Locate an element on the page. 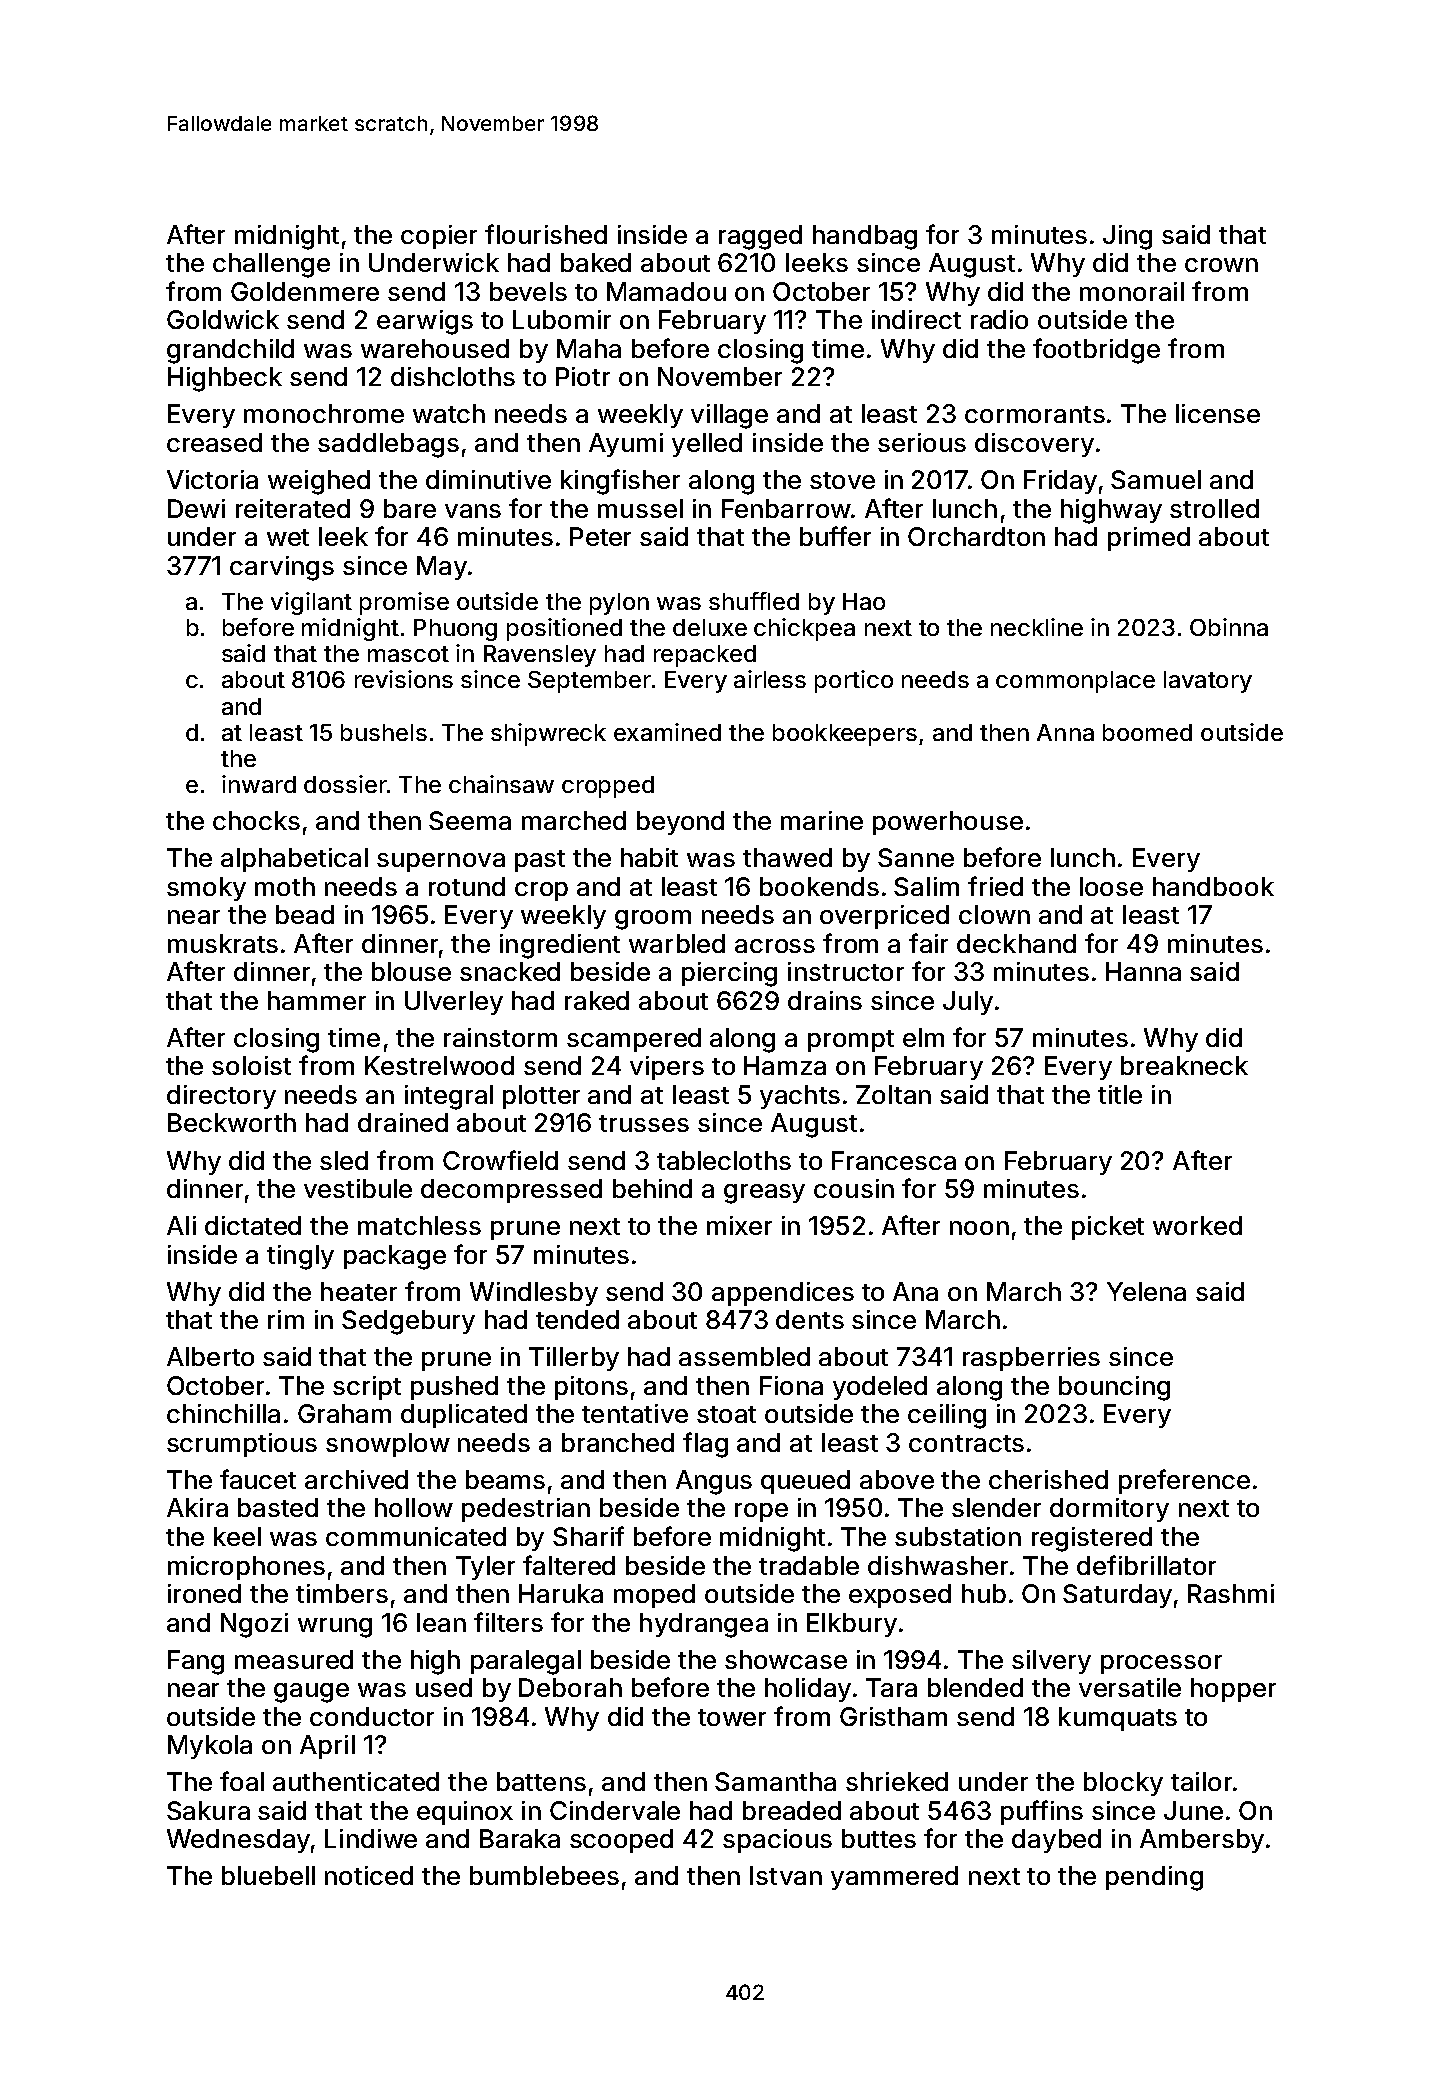 This page has height=2100, width=1450. dents is located at coordinates (810, 1319).
